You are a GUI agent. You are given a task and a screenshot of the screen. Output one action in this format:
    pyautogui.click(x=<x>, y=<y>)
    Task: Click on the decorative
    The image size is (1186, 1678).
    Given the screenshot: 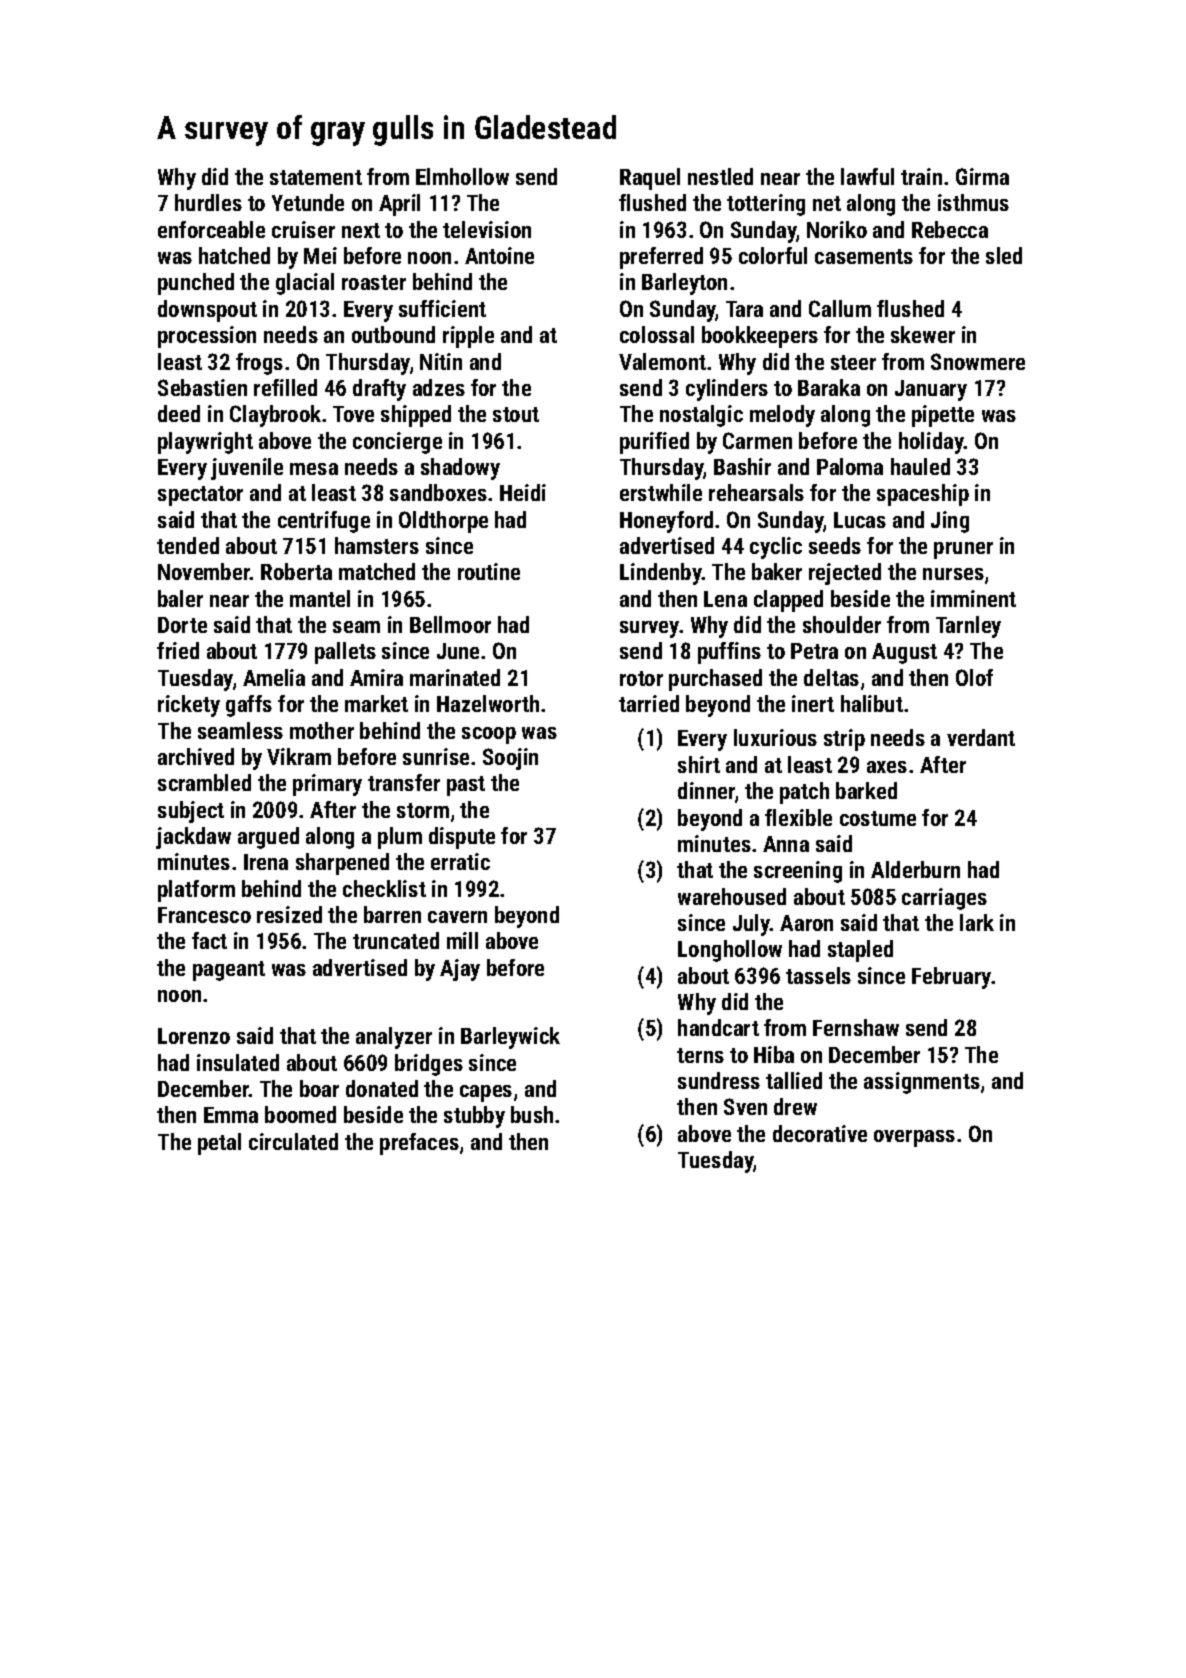 What is the action you would take?
    pyautogui.click(x=820, y=1133)
